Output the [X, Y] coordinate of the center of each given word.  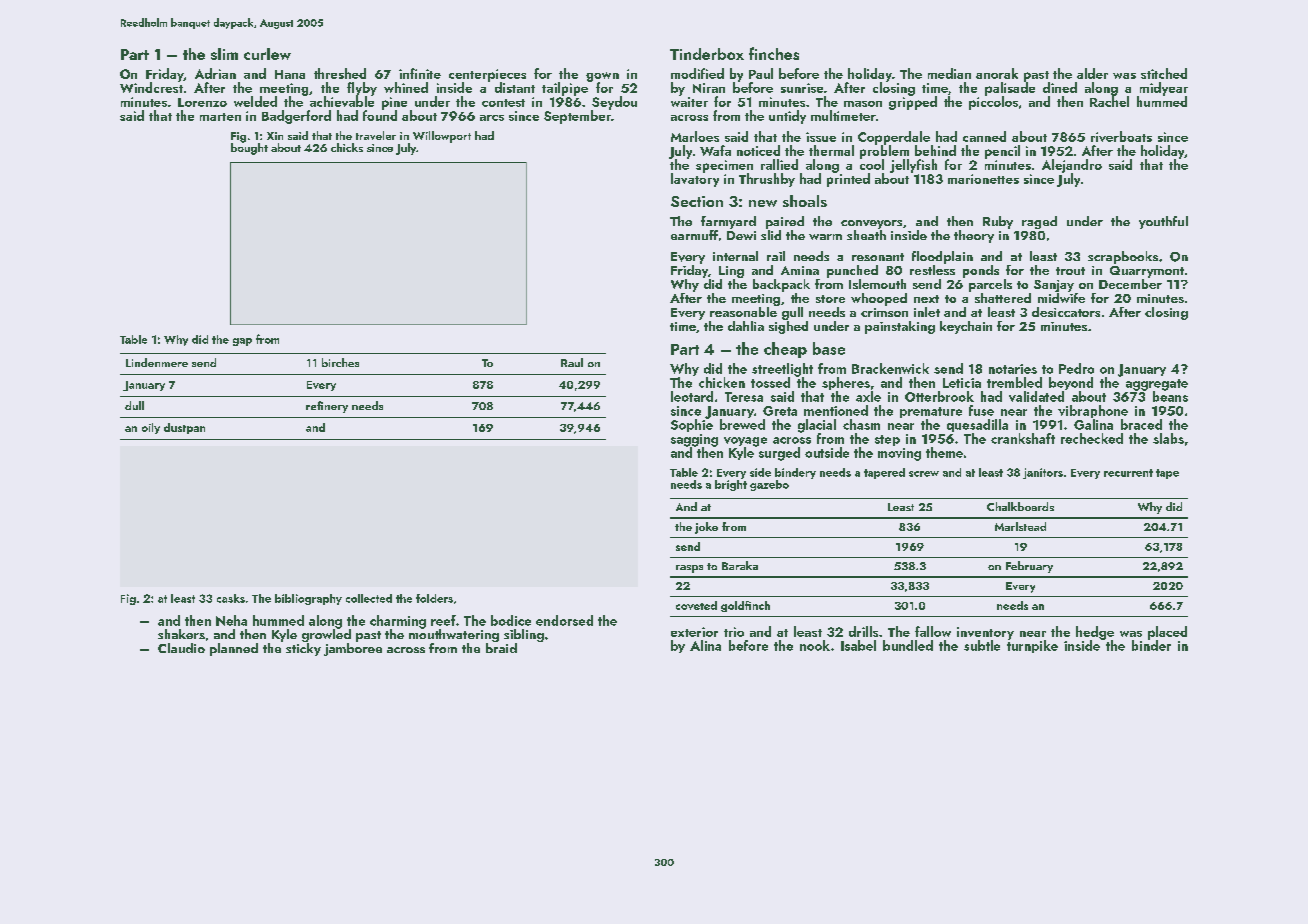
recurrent [1128, 473]
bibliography [308, 599]
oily [151, 428]
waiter [689, 102]
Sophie [692, 425]
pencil [1002, 152]
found [380, 115]
